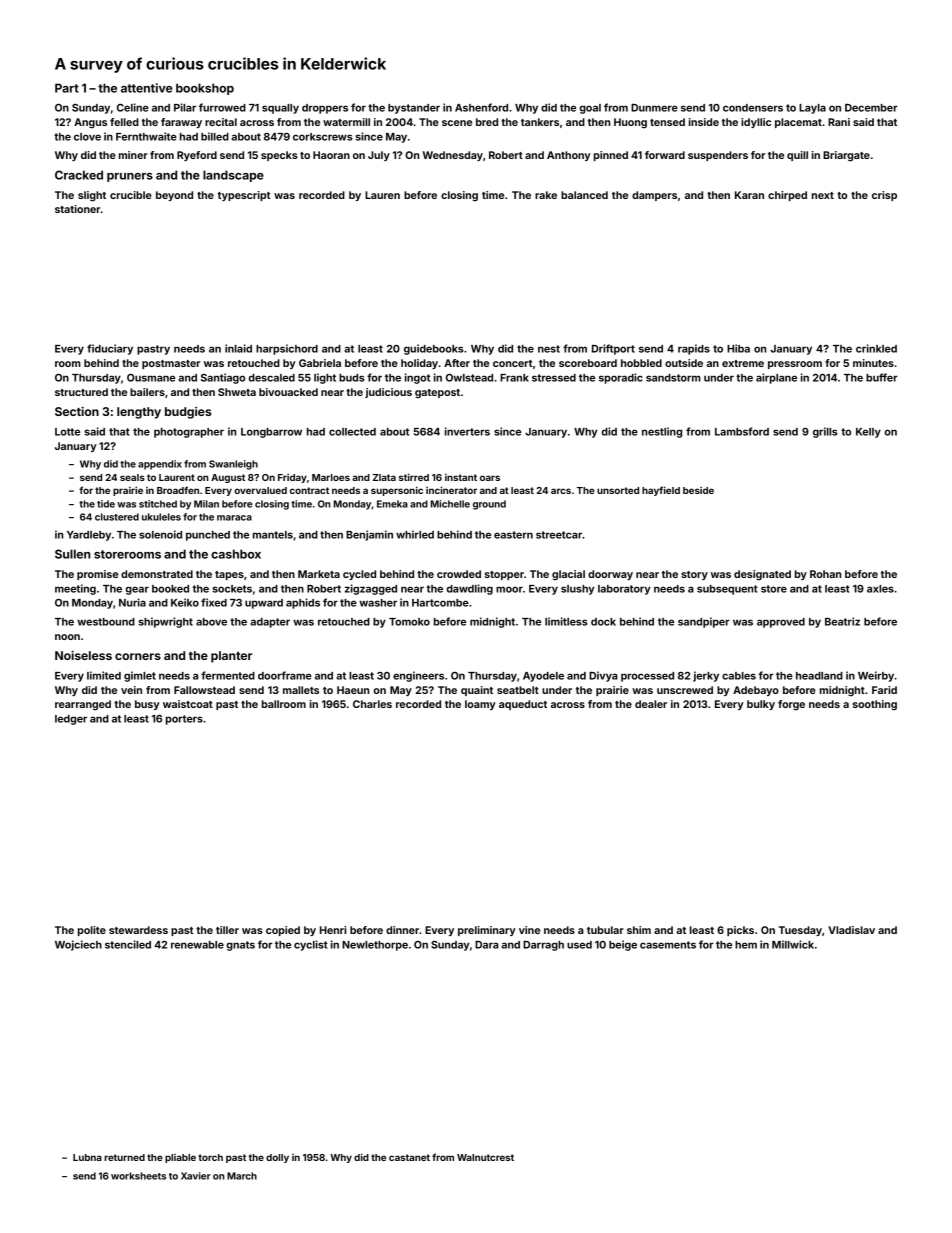 This document has height=1233, width=952. Describe the element at coordinates (846, 156) in the document. I see `Briargate` at that location.
